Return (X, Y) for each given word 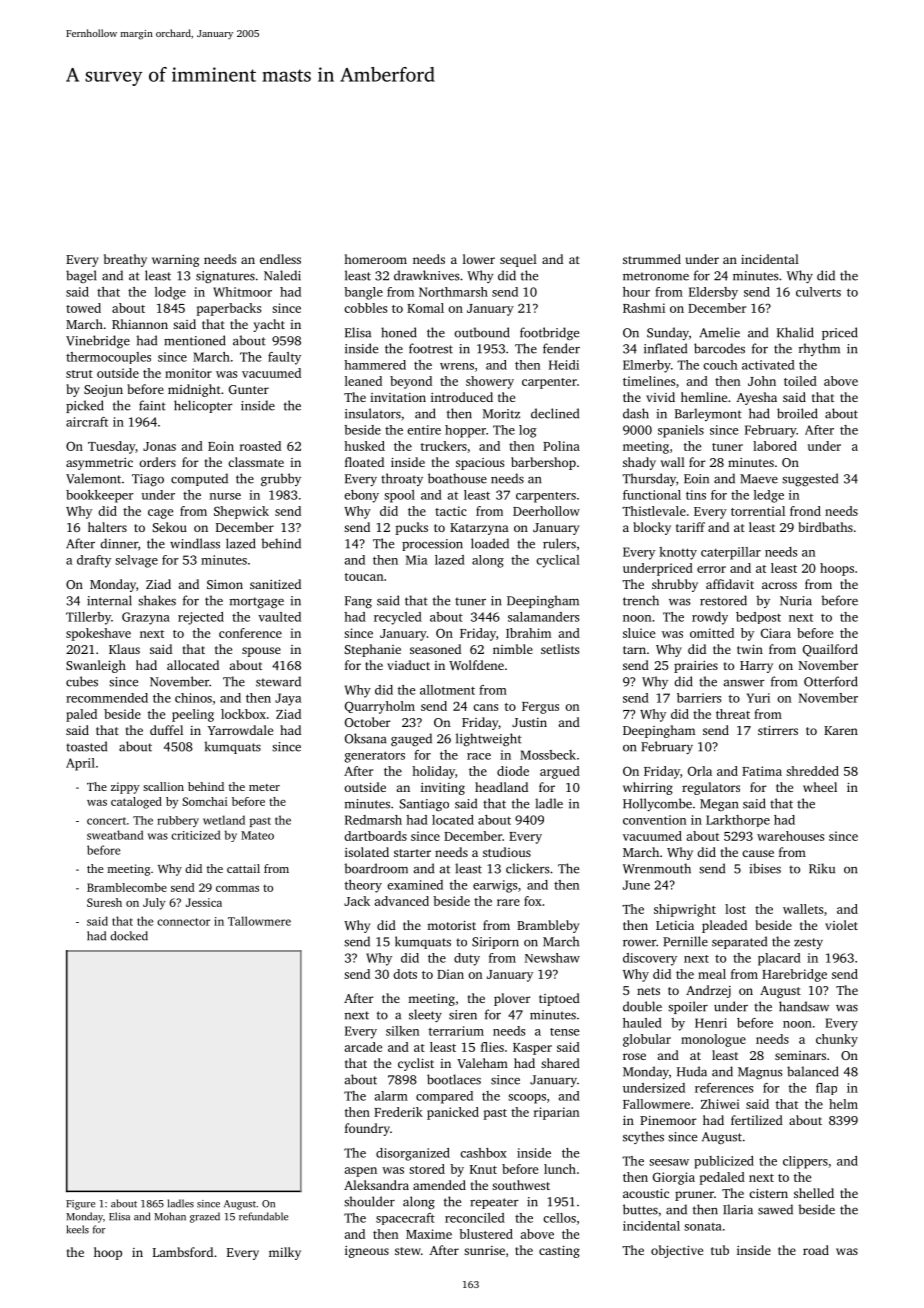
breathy (125, 260)
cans (485, 707)
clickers (527, 868)
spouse (261, 652)
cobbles (365, 308)
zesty (808, 943)
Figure (80, 1205)
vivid (660, 397)
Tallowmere (259, 921)
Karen (841, 730)
